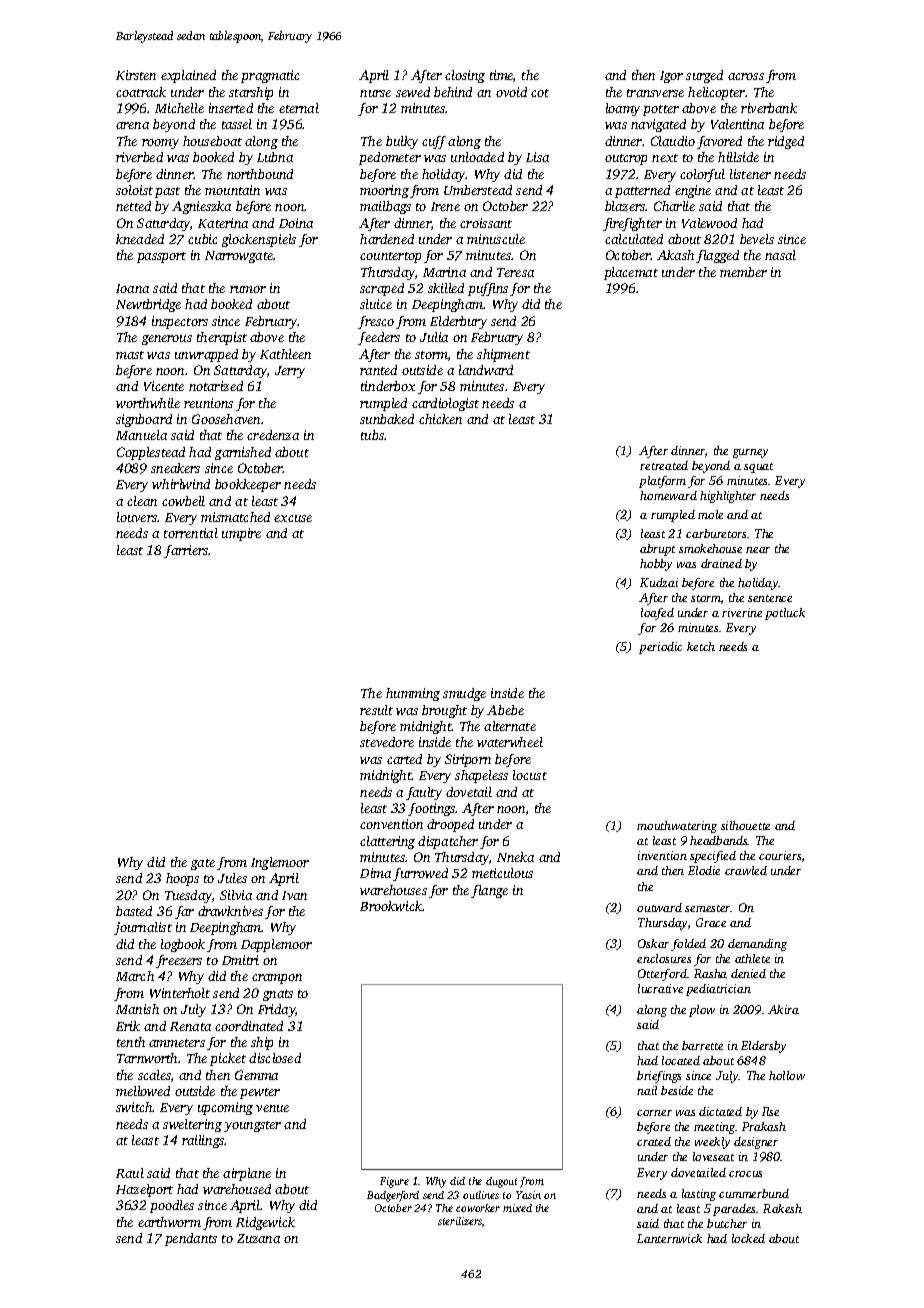  What do you see at coordinates (669, 1238) in the screenshot?
I see `Lanternwick` at bounding box center [669, 1238].
